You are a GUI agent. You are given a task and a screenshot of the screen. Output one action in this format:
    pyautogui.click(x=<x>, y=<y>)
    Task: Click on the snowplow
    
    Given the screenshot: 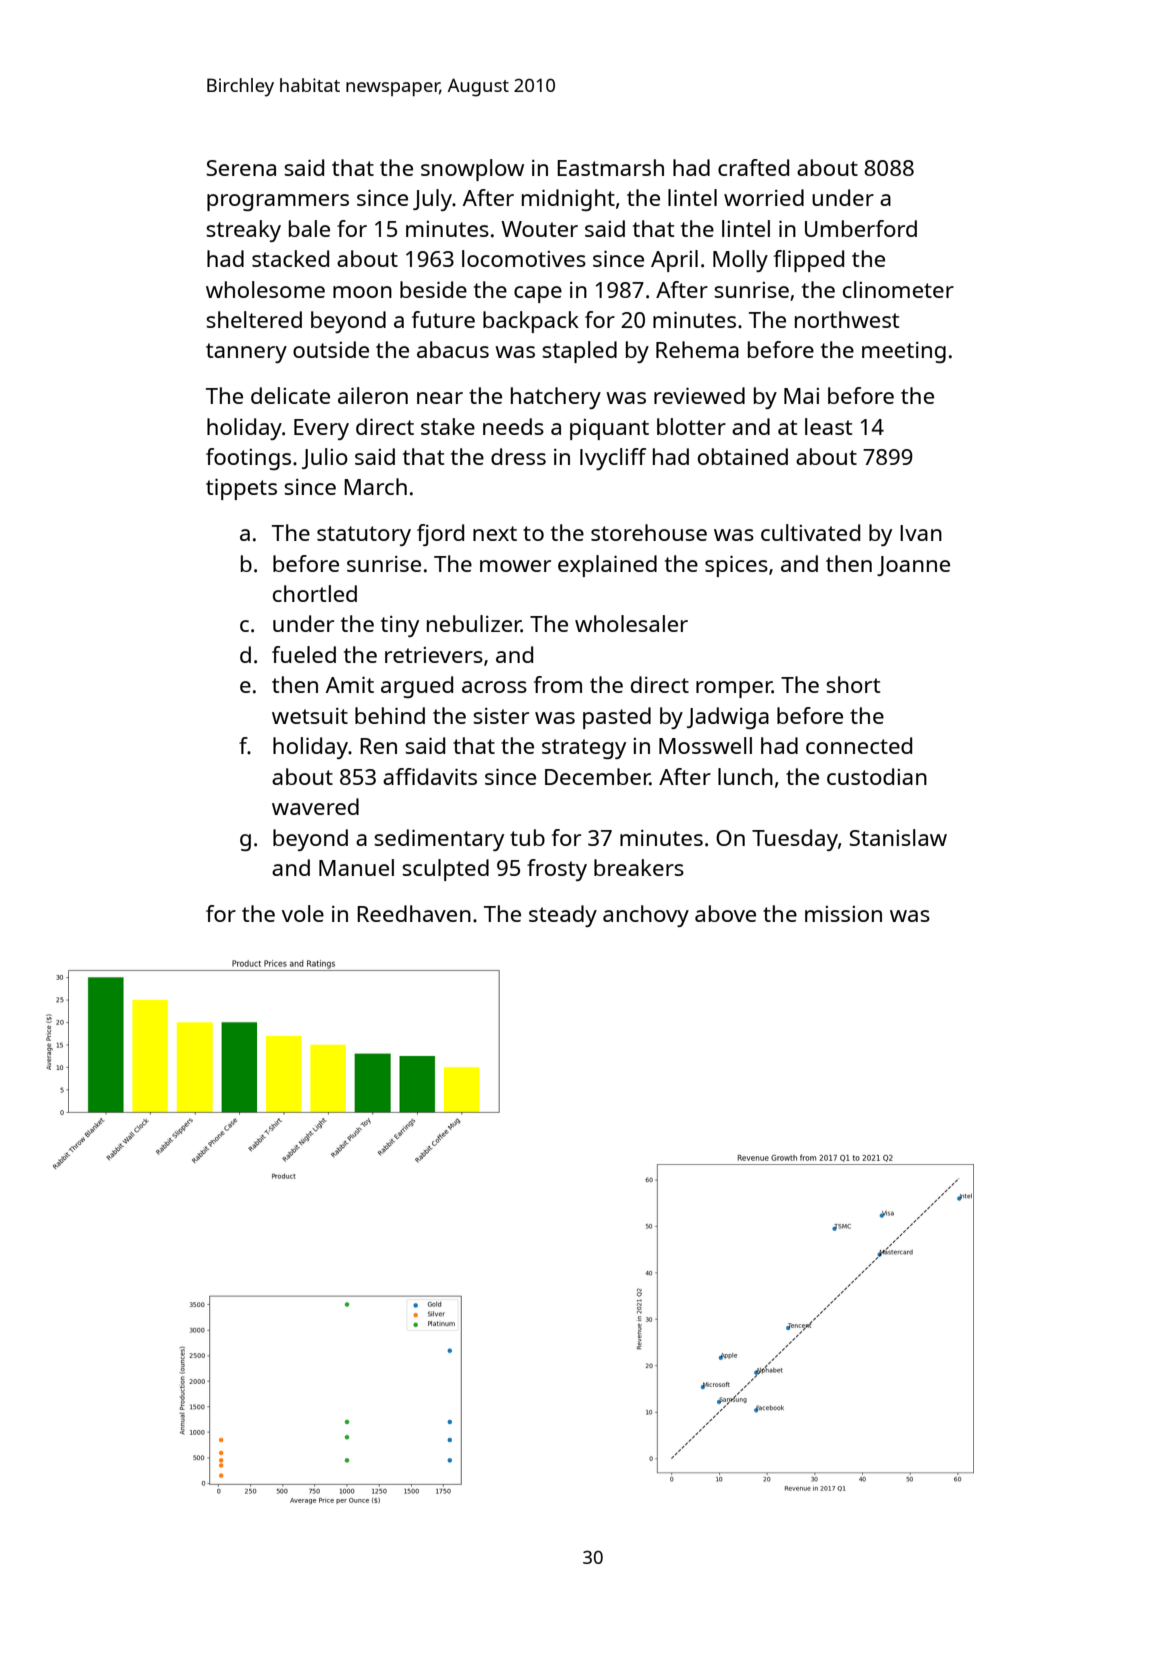 What is the action you would take?
    pyautogui.click(x=472, y=170)
